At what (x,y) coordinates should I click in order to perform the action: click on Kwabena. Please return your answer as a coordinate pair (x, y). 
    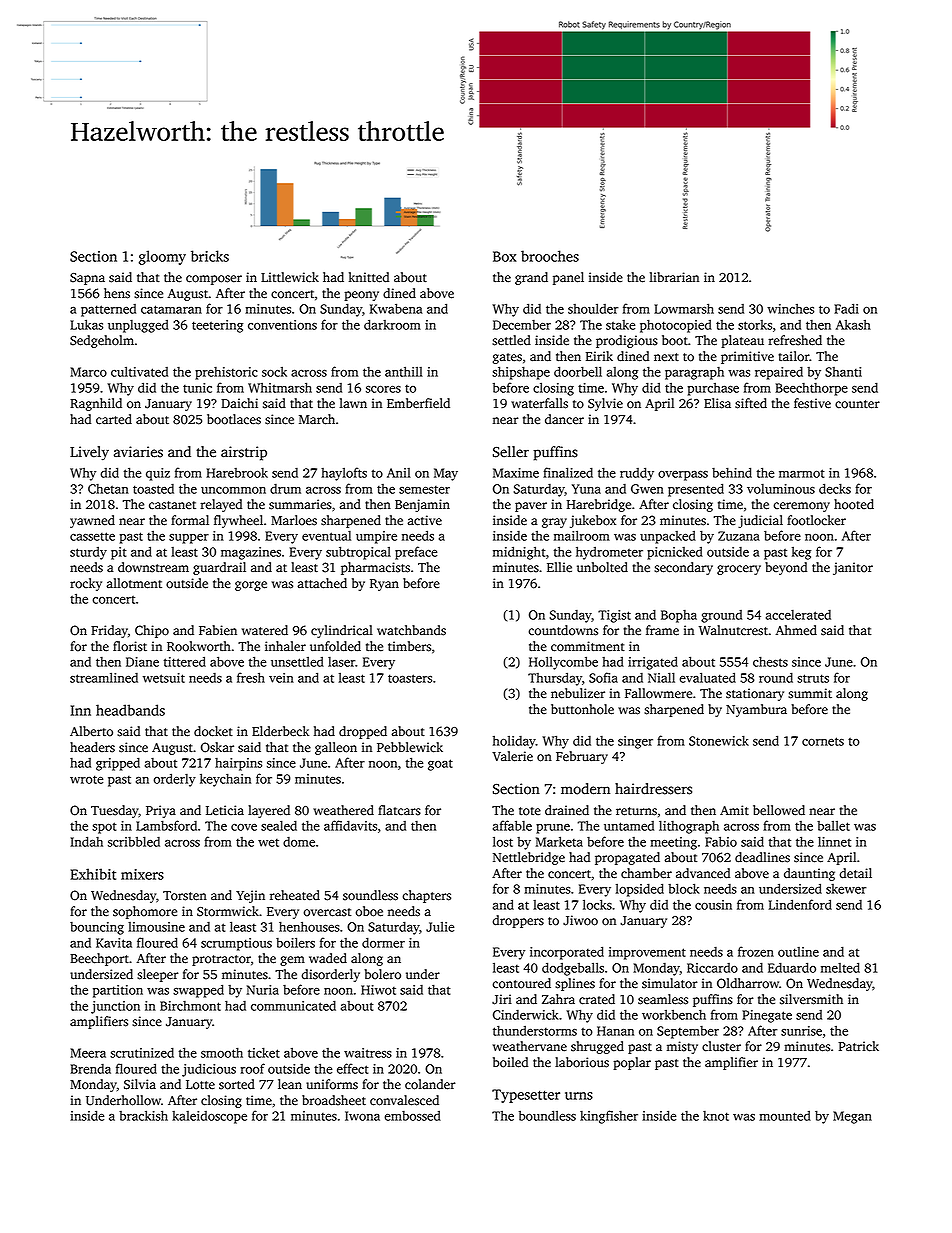
    Looking at the image, I should click on (396, 308).
